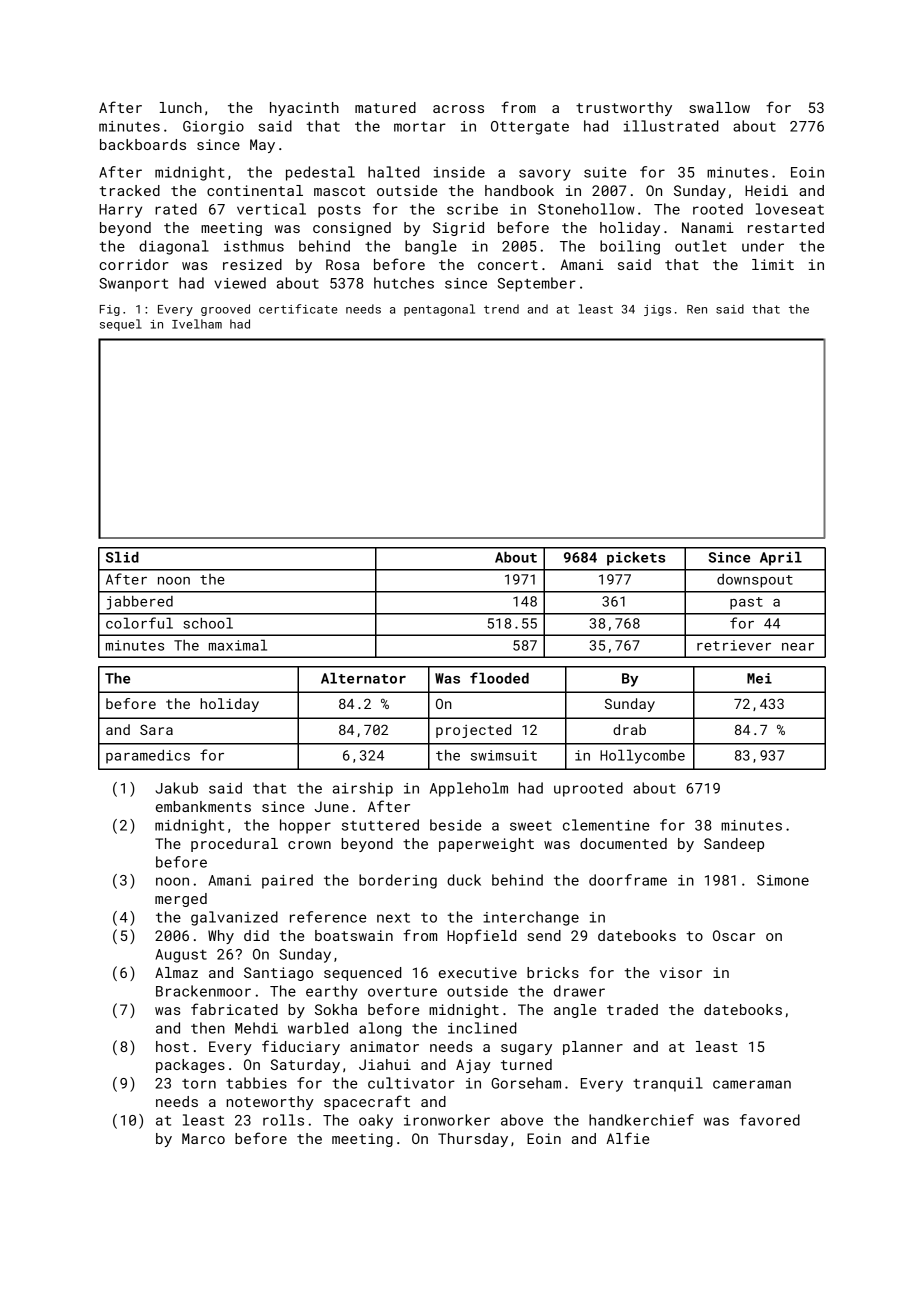 The image size is (924, 1308). Describe the element at coordinates (129, 190) in the screenshot. I see `tracked` at that location.
